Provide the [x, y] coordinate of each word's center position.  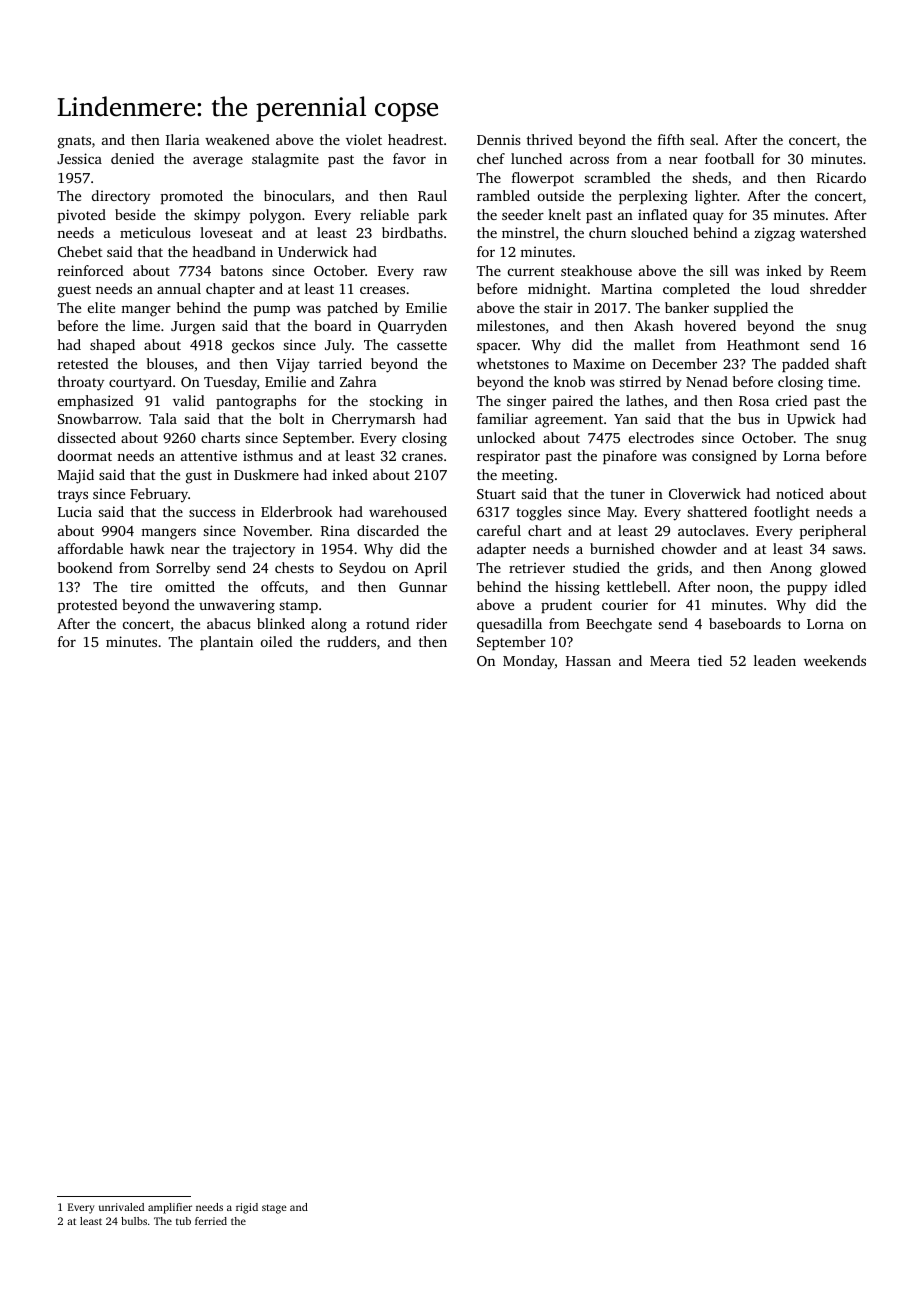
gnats [74, 142]
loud [785, 288]
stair [558, 307]
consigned [724, 457]
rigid [247, 1208]
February [159, 495]
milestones [511, 325]
